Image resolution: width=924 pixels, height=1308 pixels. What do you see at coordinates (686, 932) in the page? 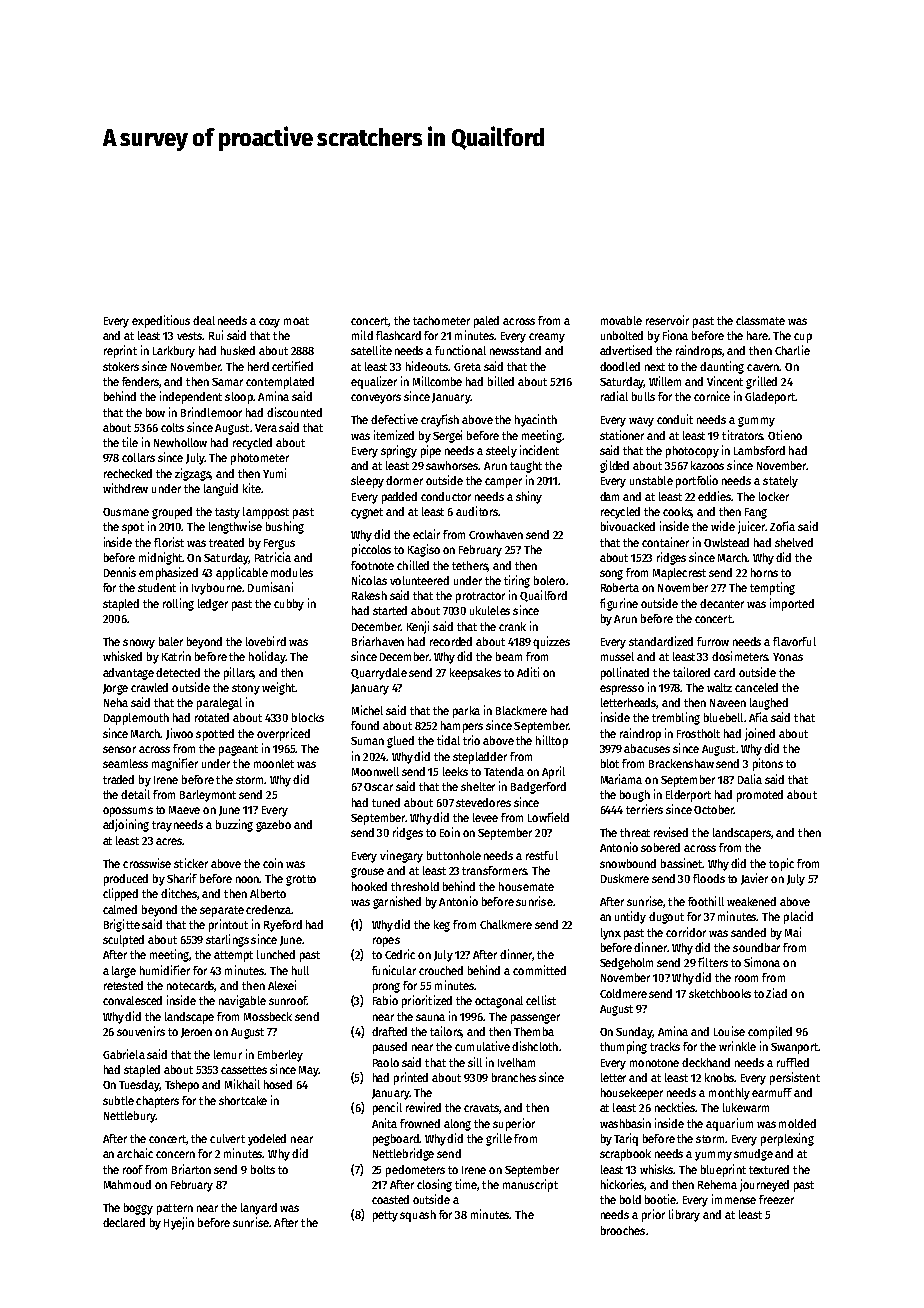
I see `corridor` at bounding box center [686, 932].
